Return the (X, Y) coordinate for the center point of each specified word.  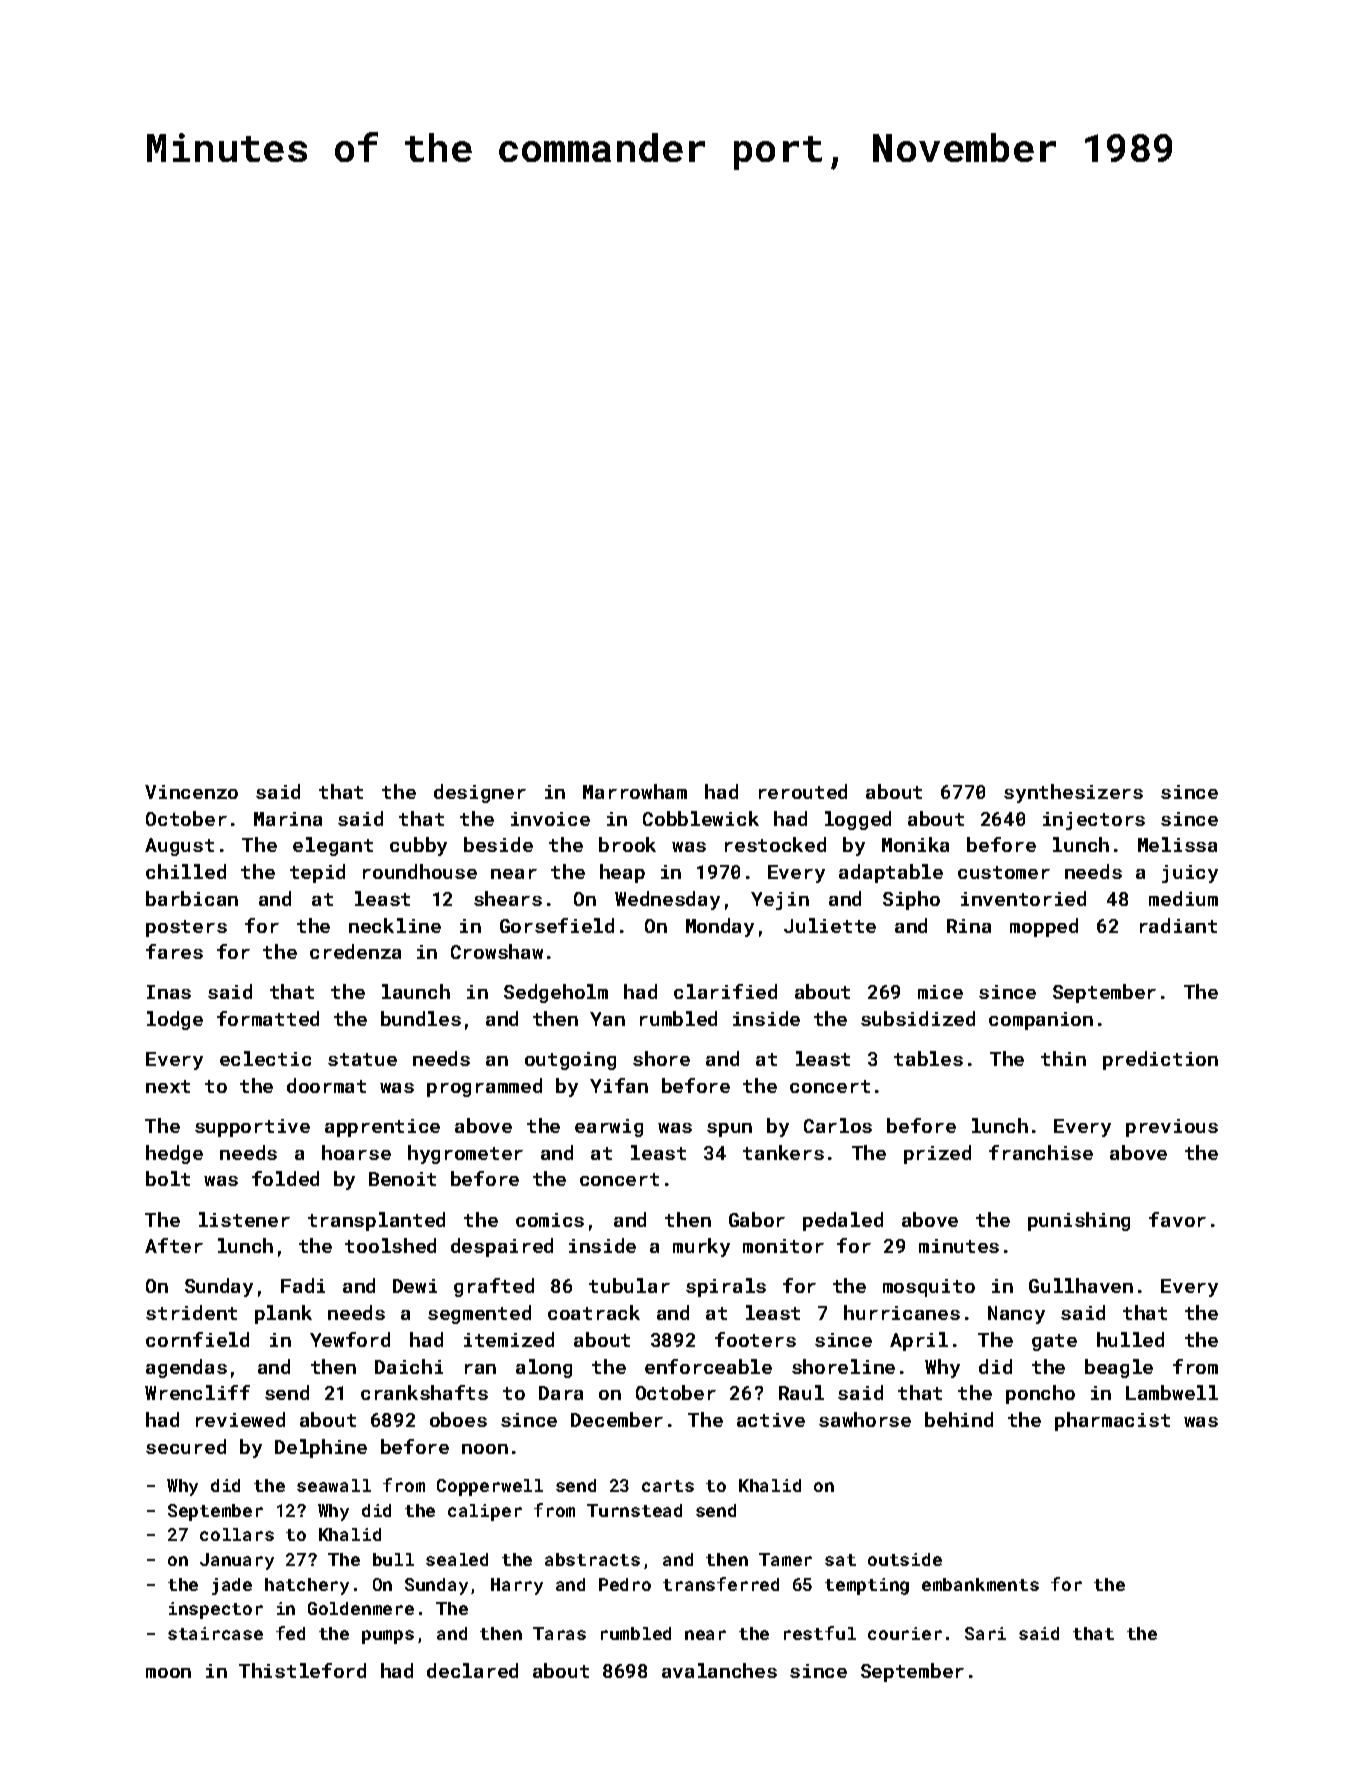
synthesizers (1073, 793)
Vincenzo (191, 792)
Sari (985, 1633)
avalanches (719, 1670)
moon (168, 1673)
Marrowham (635, 791)
